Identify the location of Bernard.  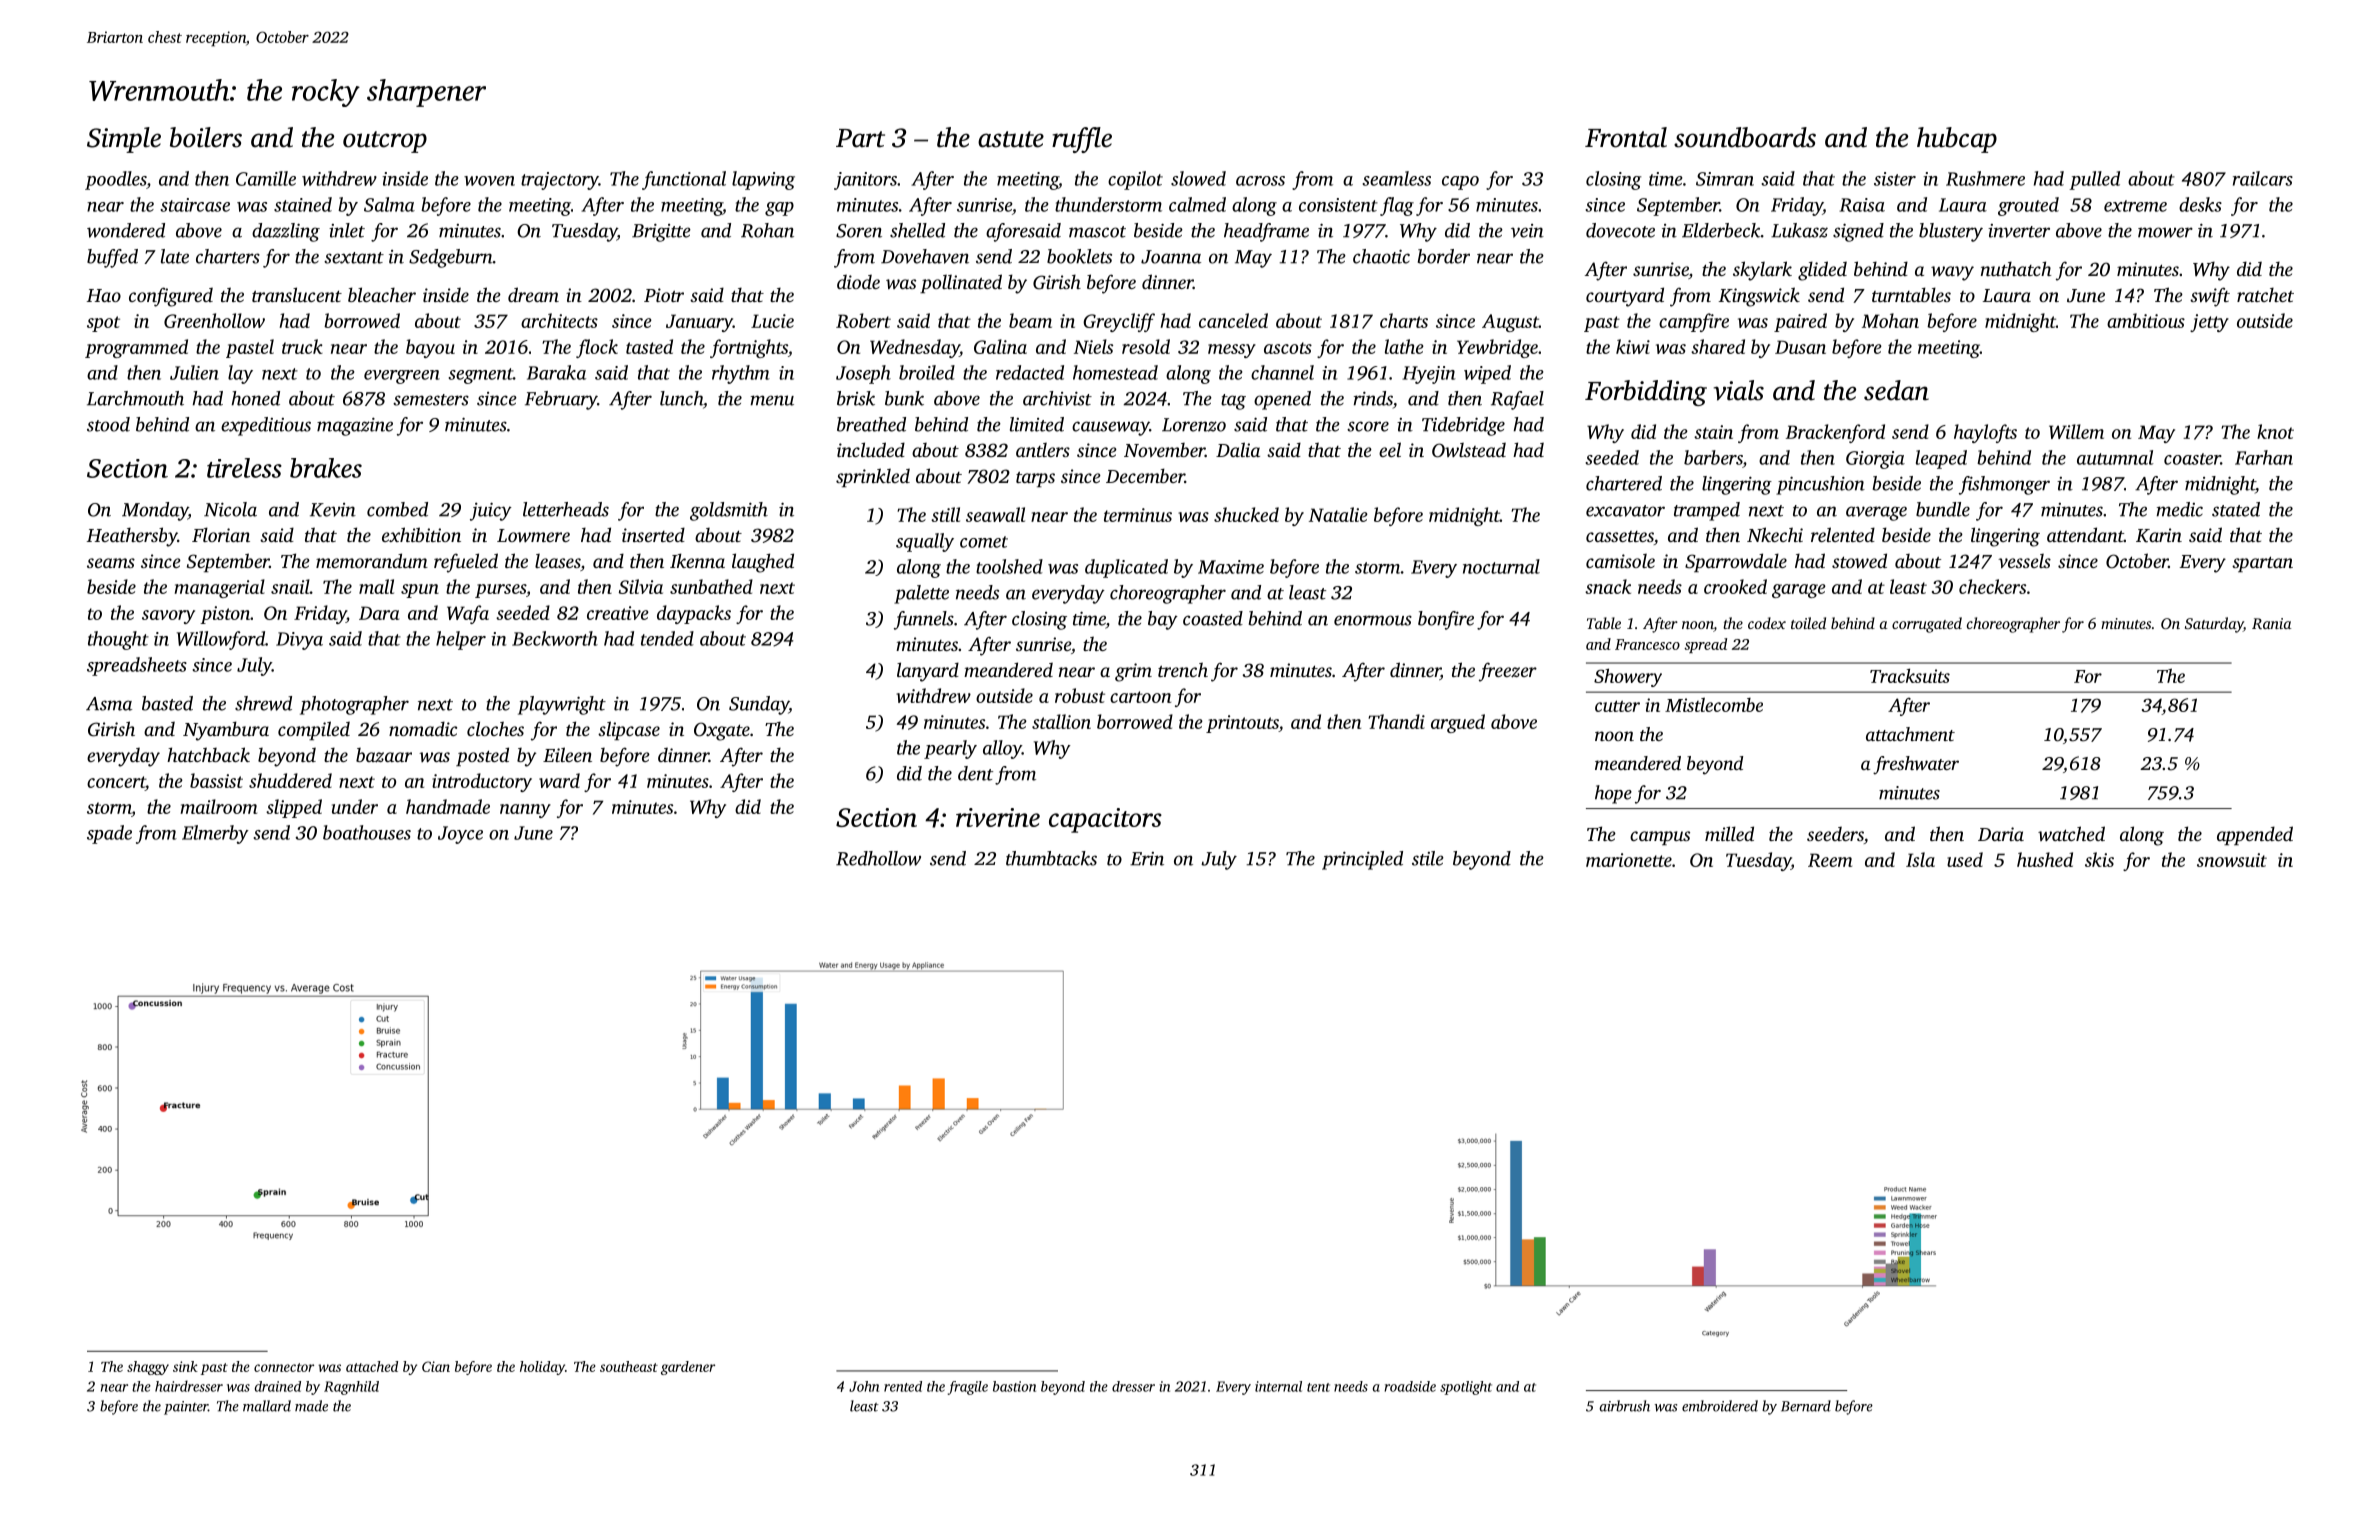
(1806, 1406).
